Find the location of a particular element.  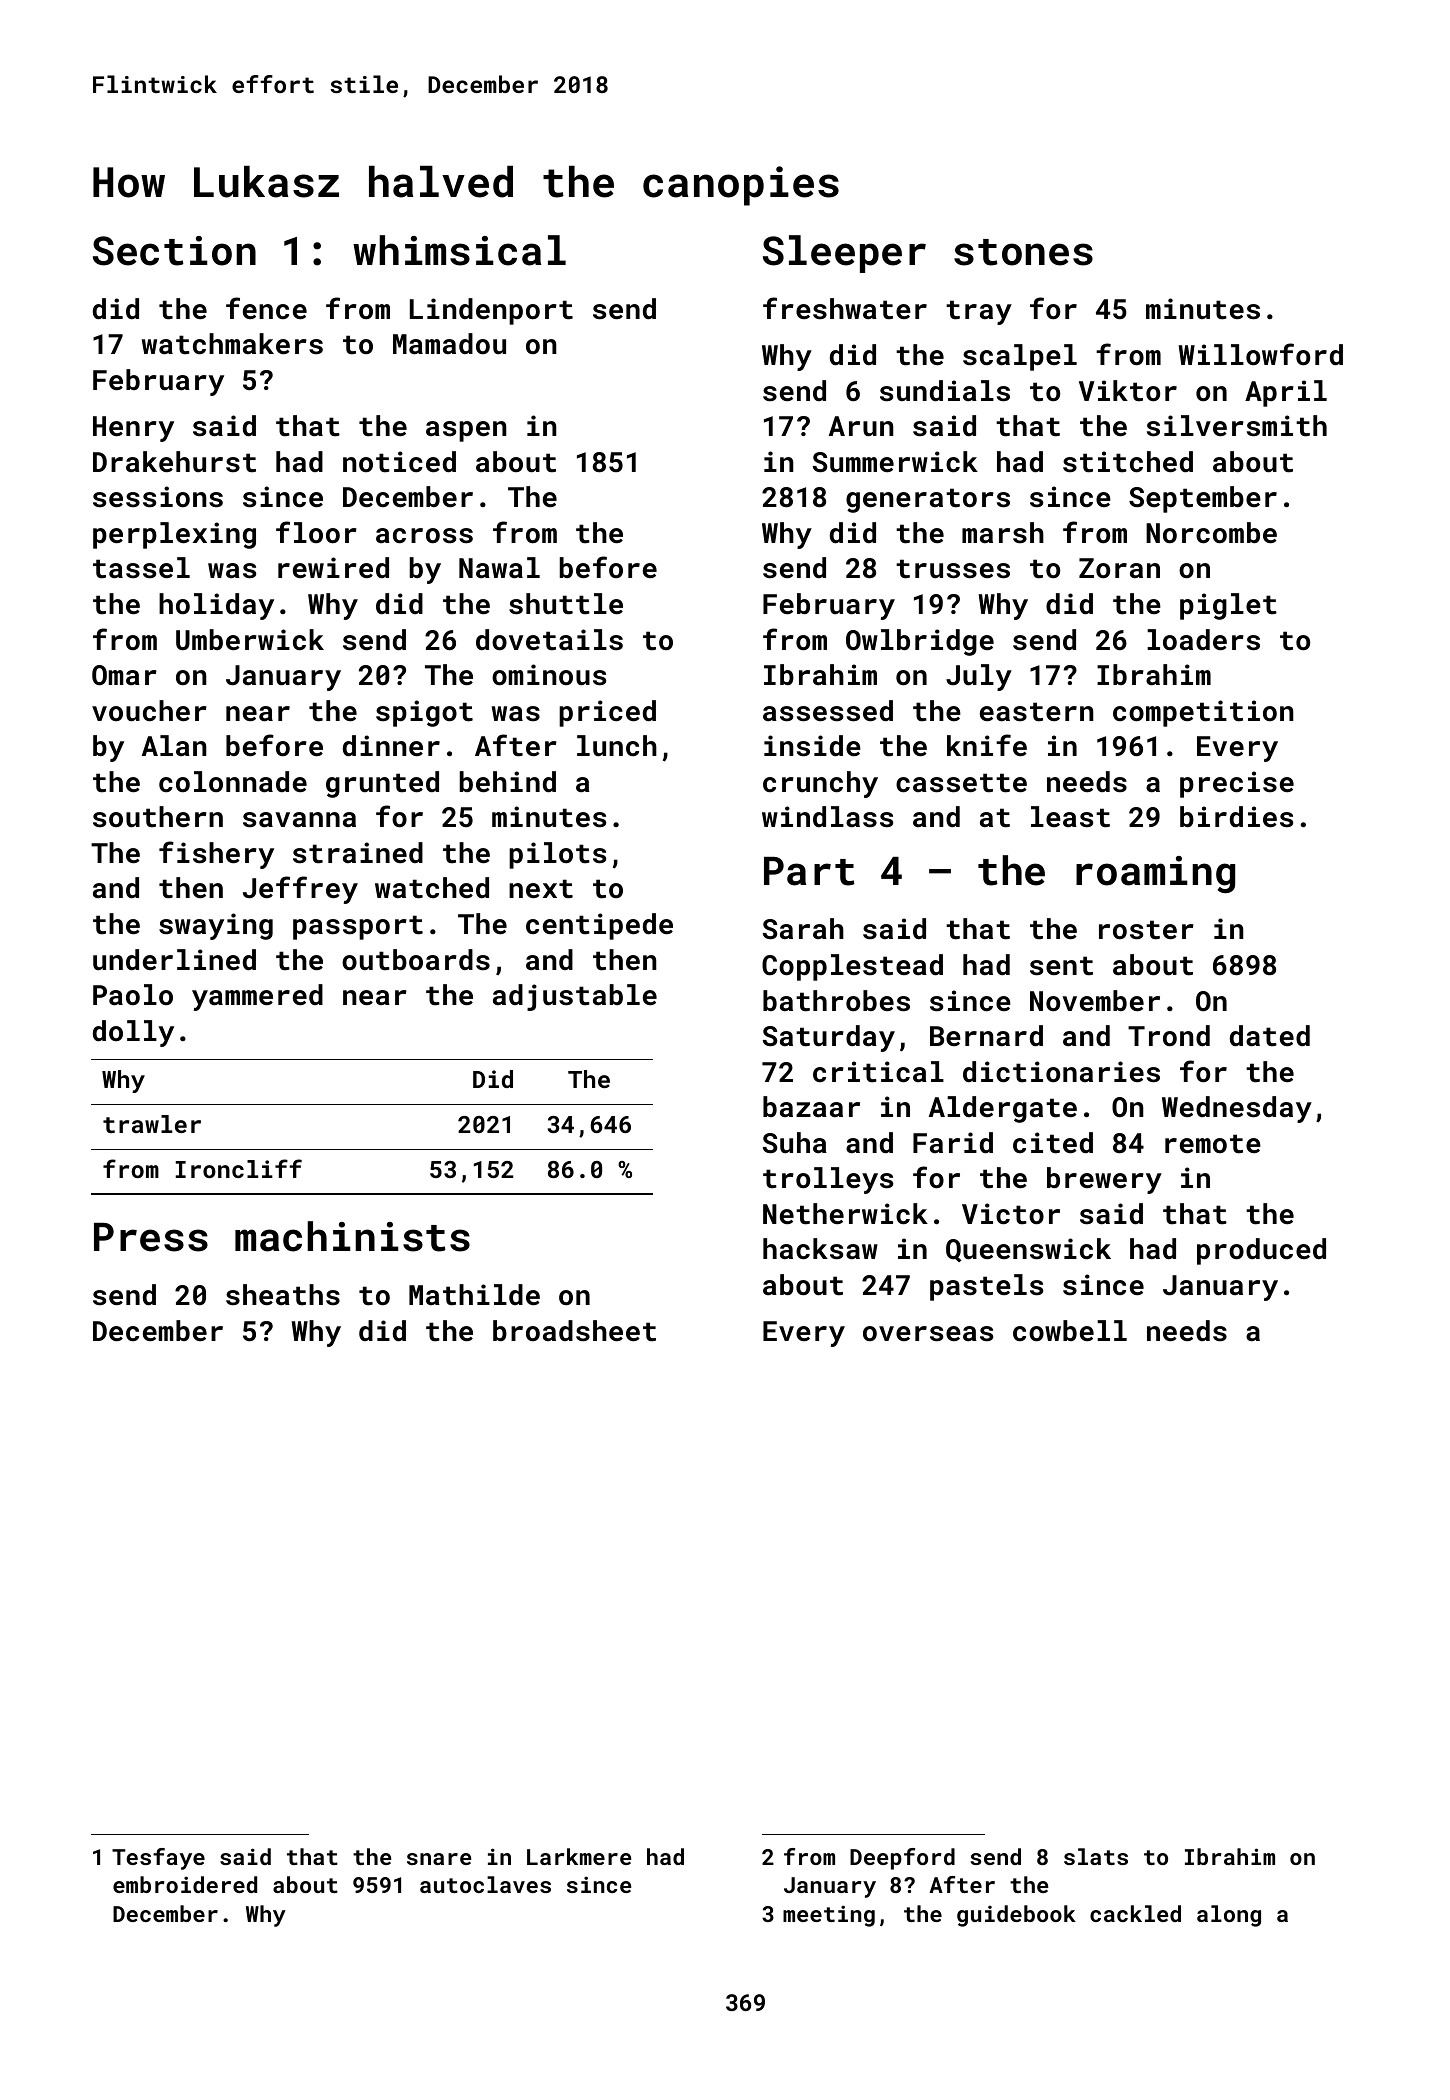

Part is located at coordinates (809, 871).
